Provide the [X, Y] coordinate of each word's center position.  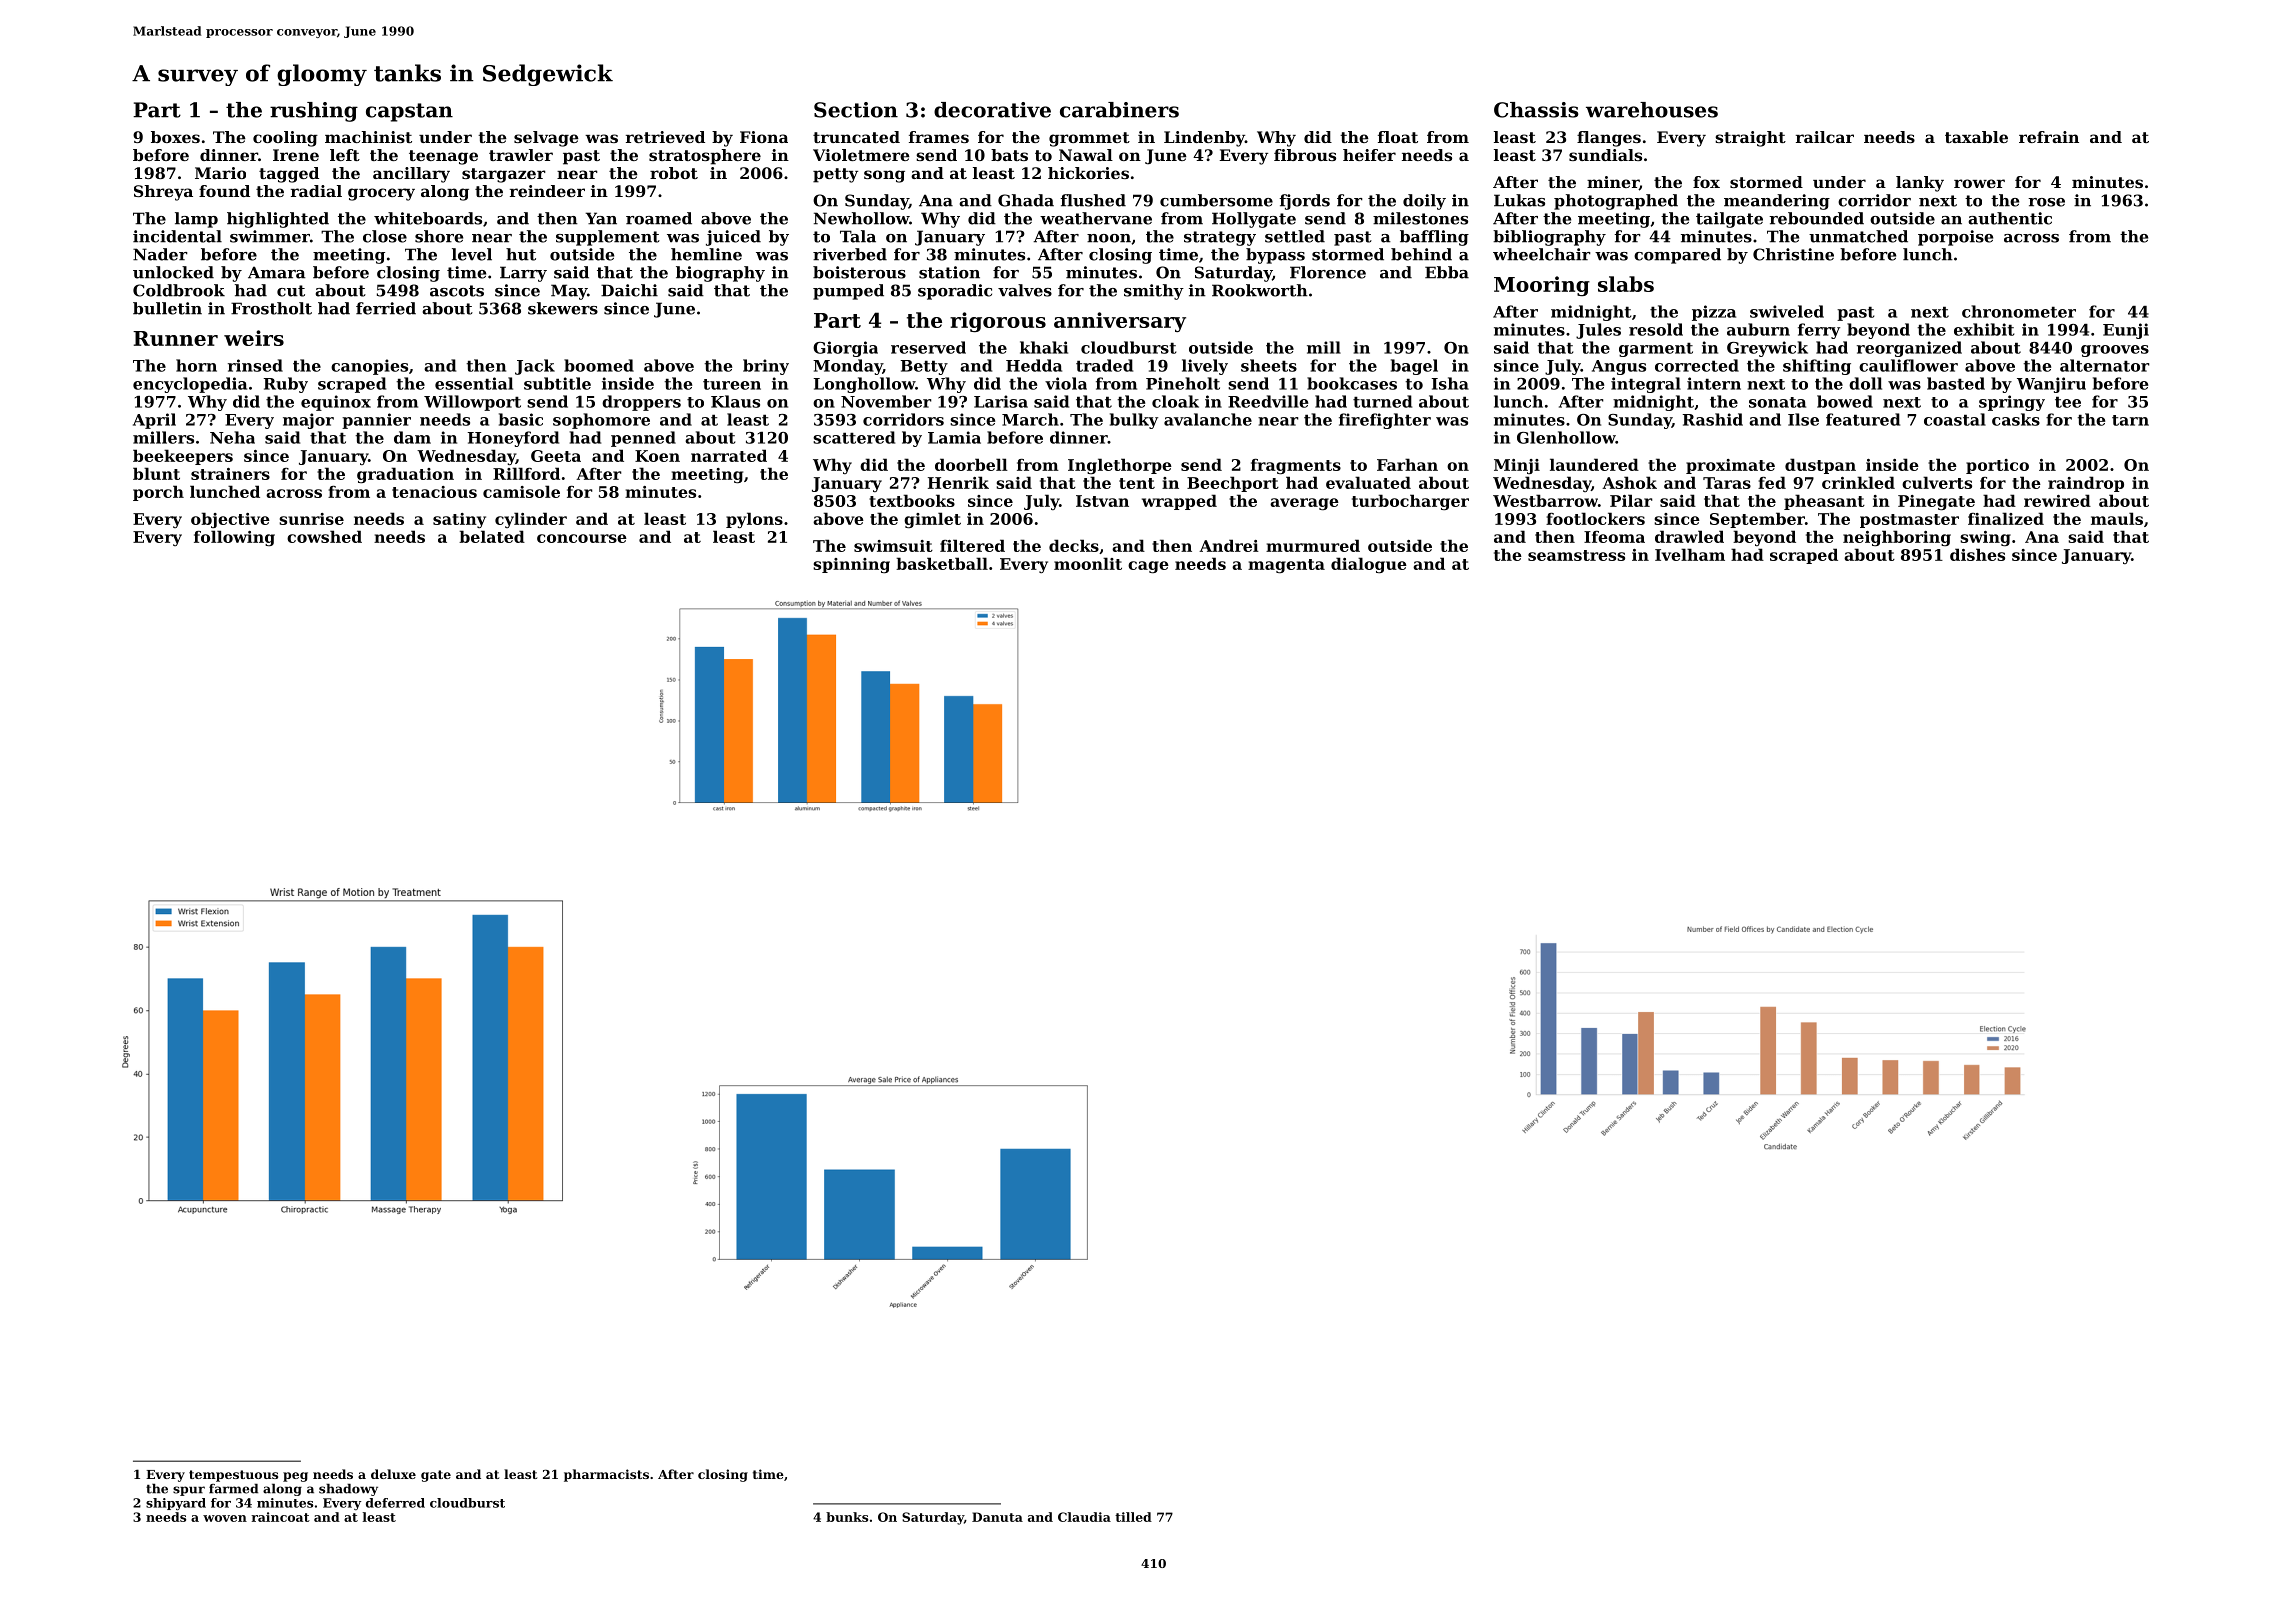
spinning [851, 566]
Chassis [1536, 110]
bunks [847, 1517]
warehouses [1652, 110]
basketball [942, 563]
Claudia [1084, 1517]
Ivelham [1690, 554]
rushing [314, 112]
